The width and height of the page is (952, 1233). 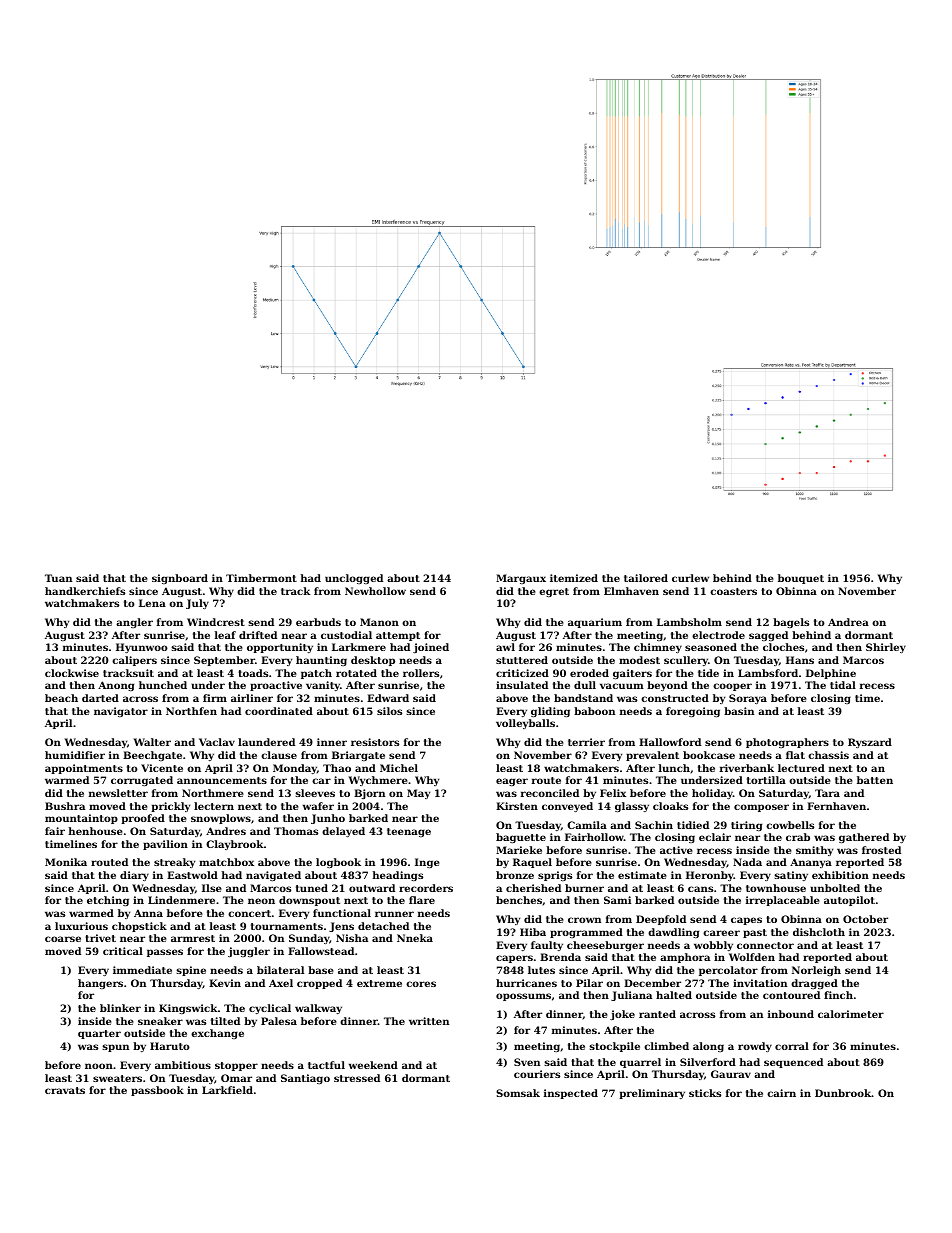 What do you see at coordinates (100, 698) in the page?
I see `darted` at bounding box center [100, 698].
